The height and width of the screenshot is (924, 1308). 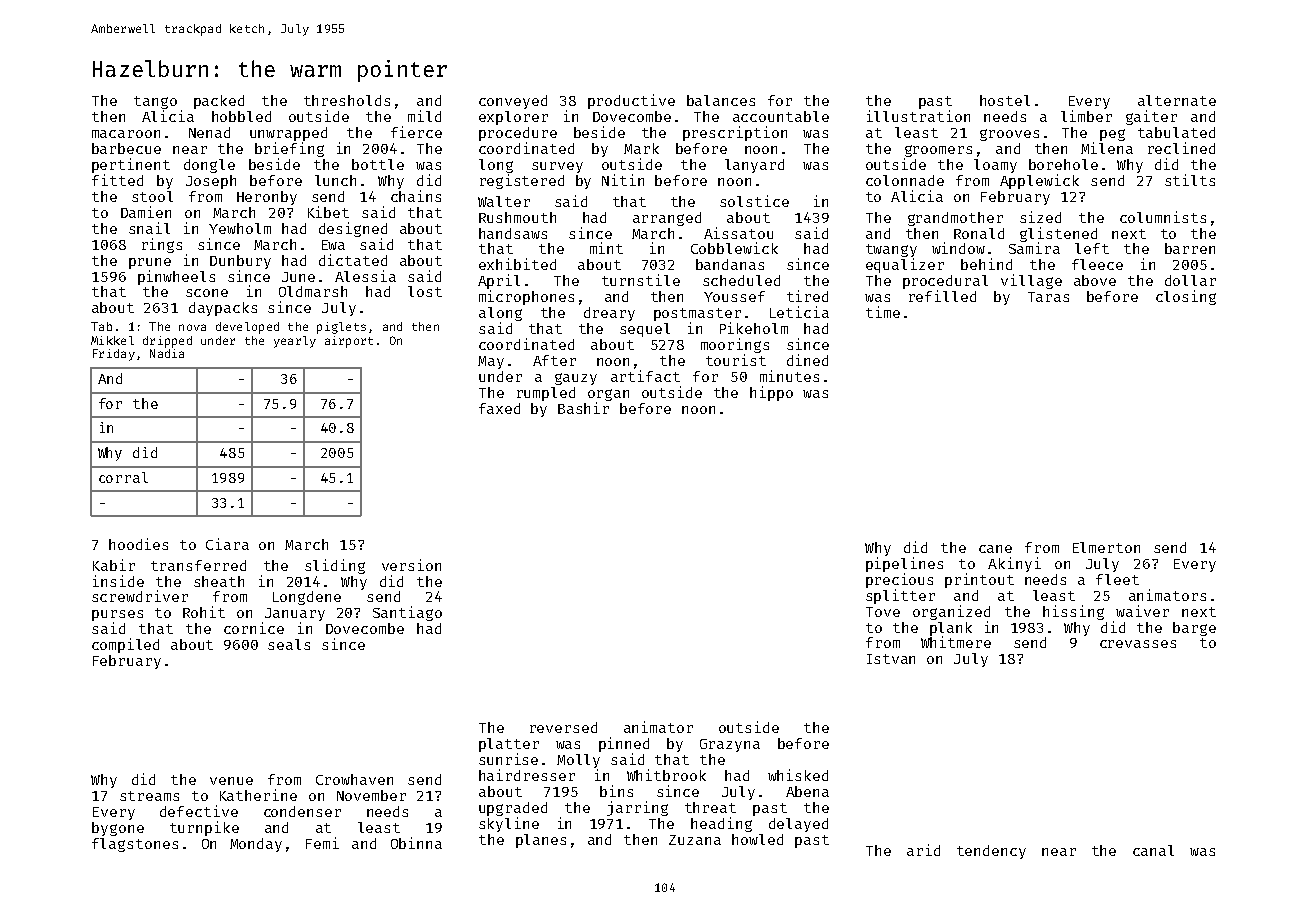 What do you see at coordinates (1153, 850) in the screenshot?
I see `canal` at bounding box center [1153, 850].
